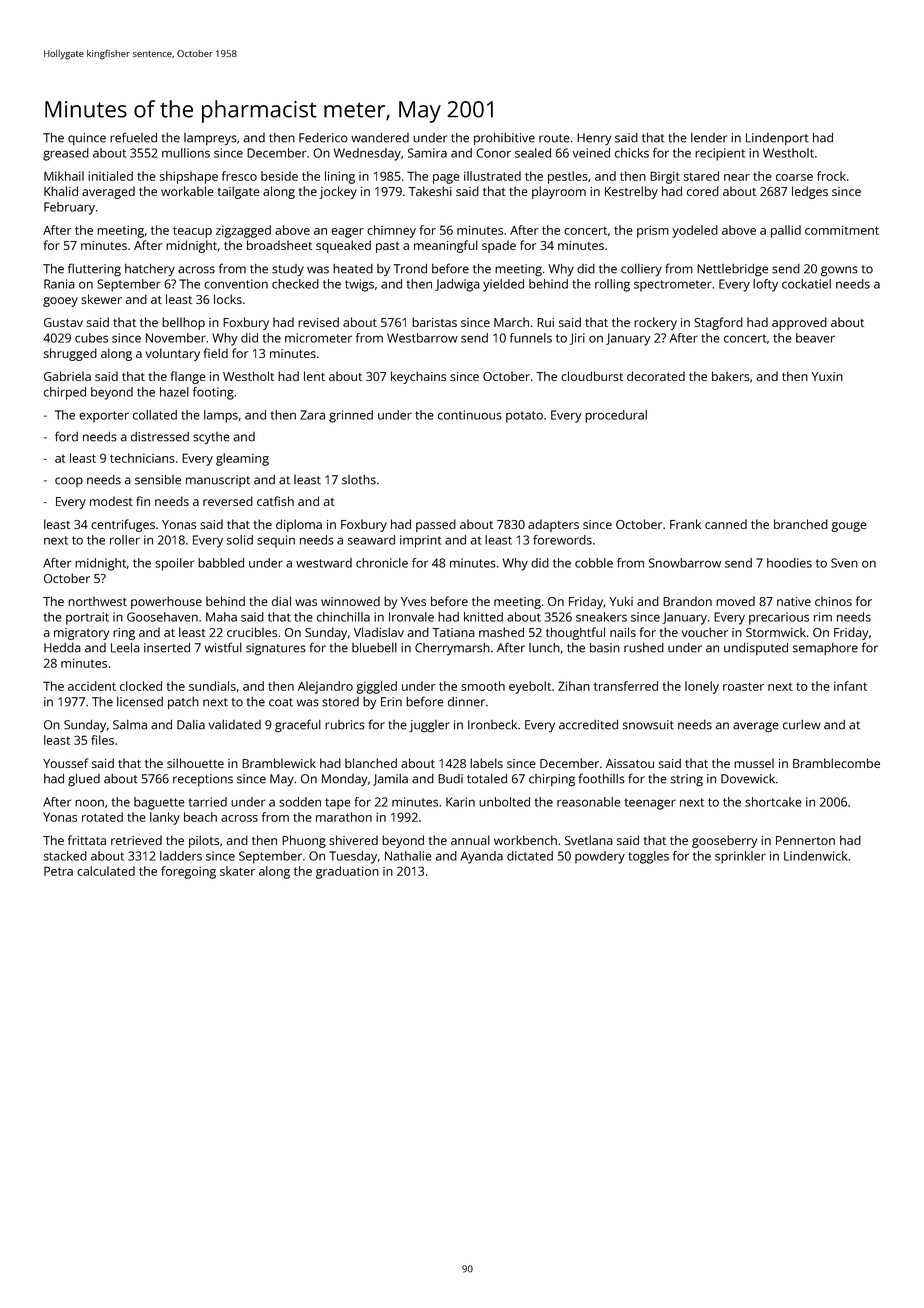  Describe the element at coordinates (836, 763) in the page. I see `Bramblecombe` at that location.
